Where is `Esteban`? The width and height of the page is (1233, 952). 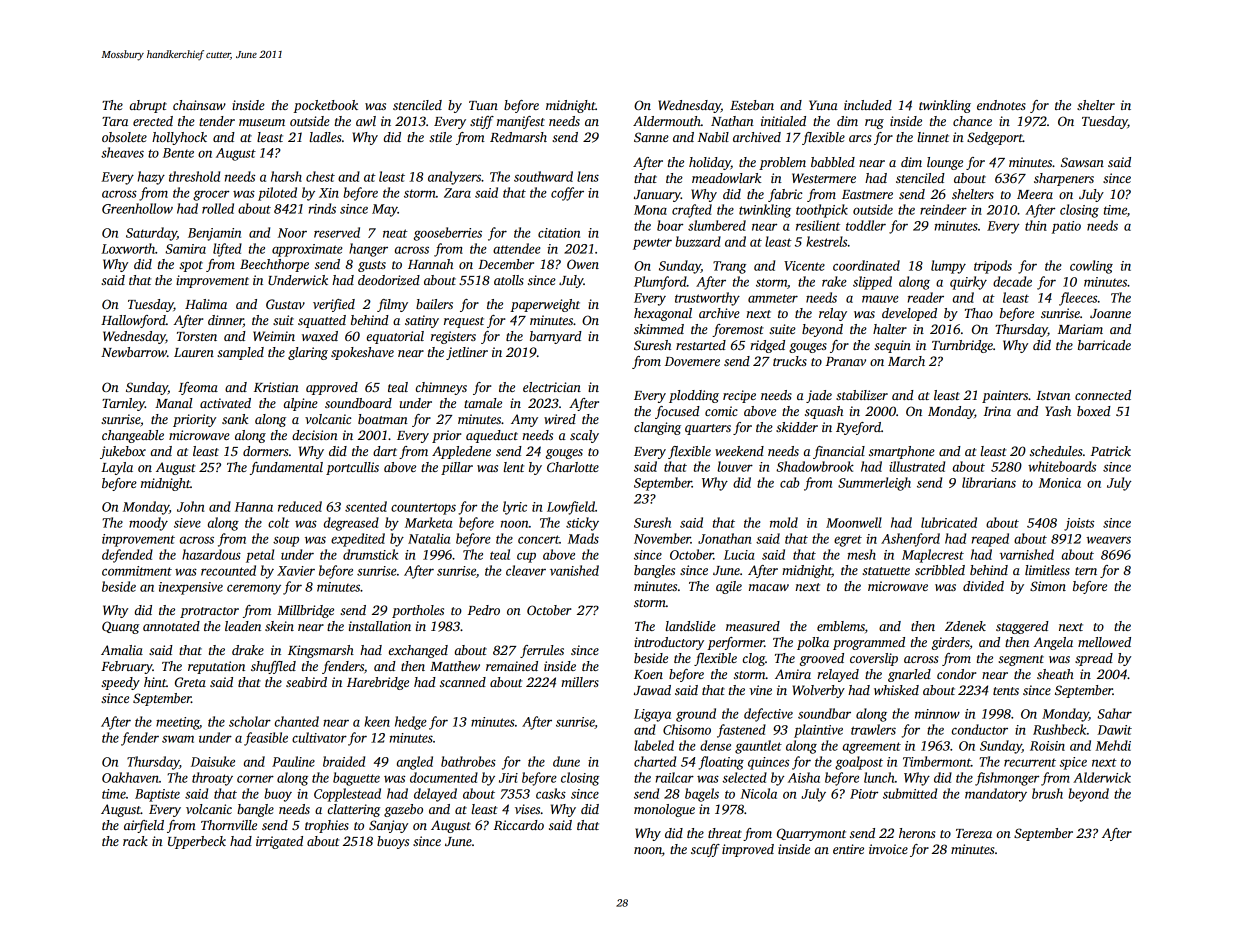 Esteban is located at coordinates (752, 105).
